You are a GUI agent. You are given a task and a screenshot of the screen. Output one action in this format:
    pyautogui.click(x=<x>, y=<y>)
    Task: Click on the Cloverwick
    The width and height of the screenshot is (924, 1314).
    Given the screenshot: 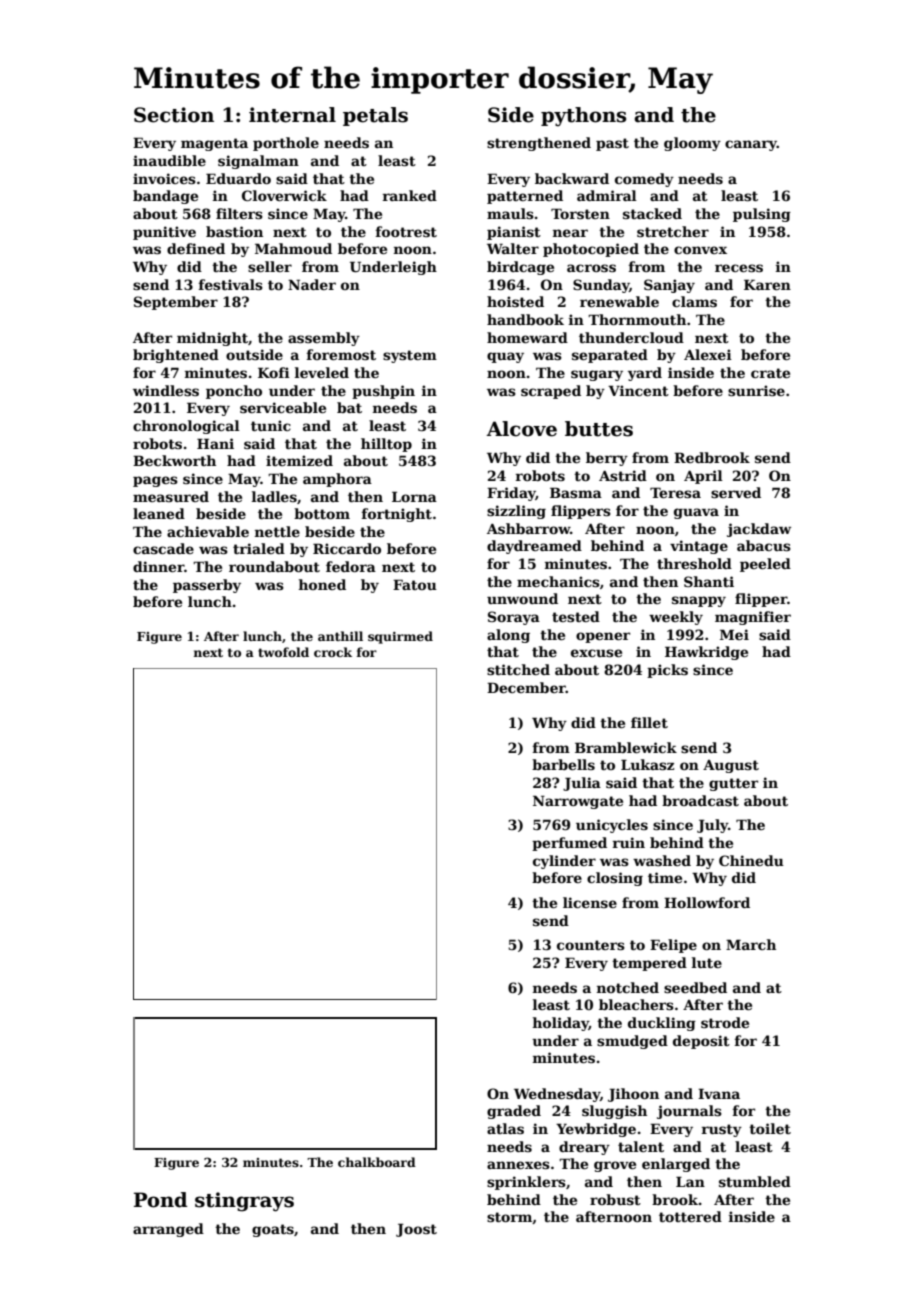 What is the action you would take?
    pyautogui.click(x=284, y=195)
